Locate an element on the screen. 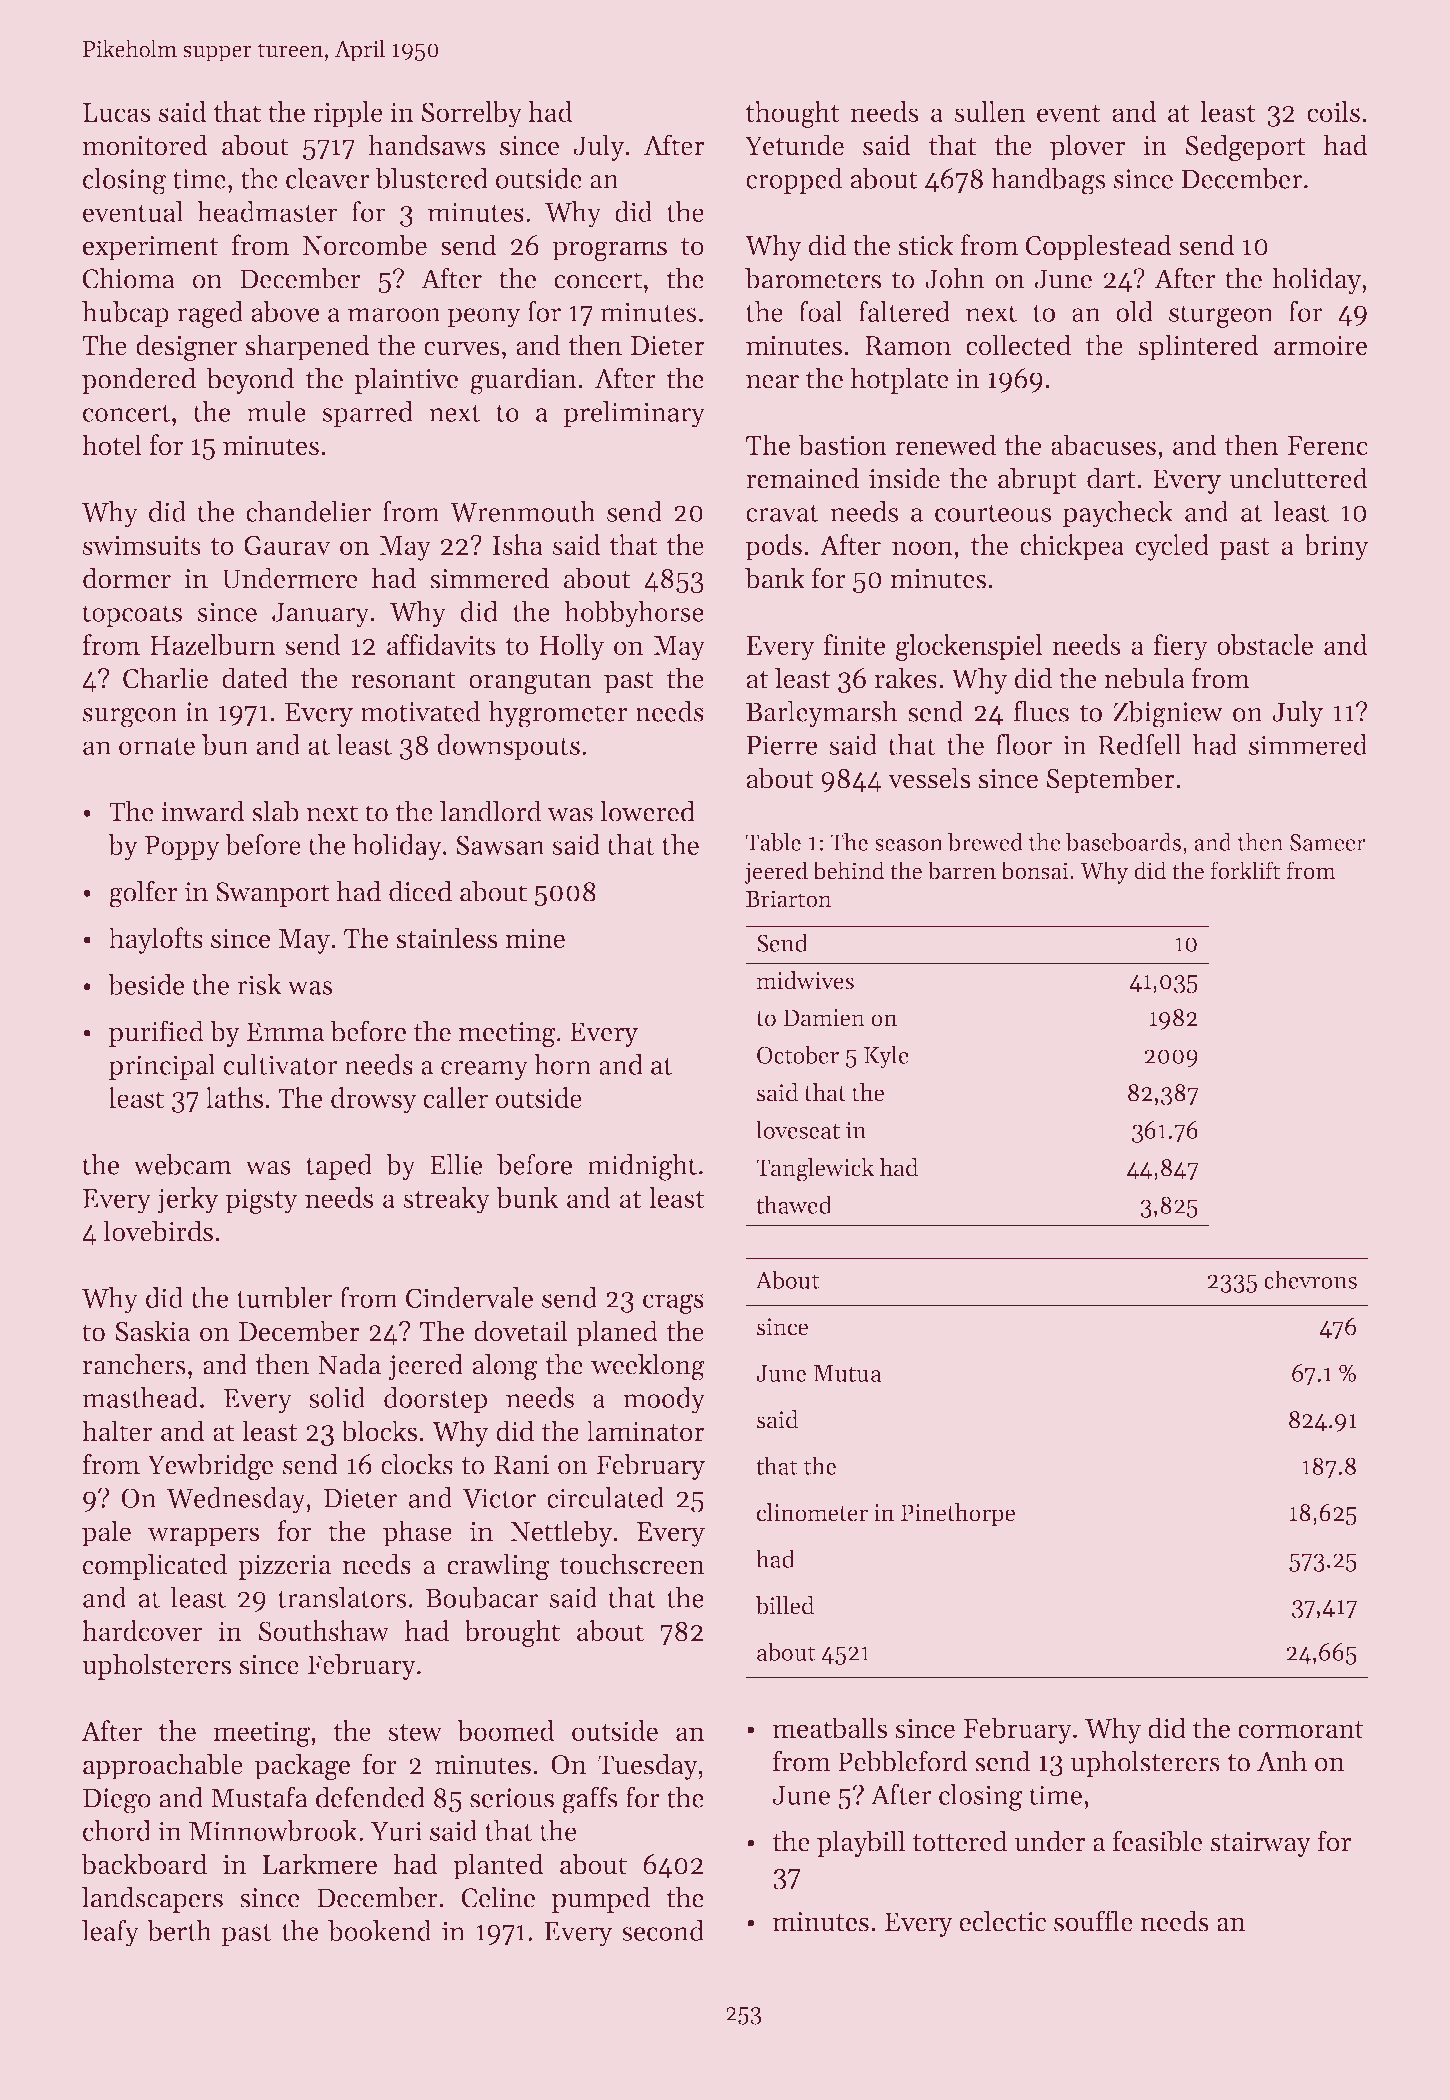 The height and width of the screenshot is (2100, 1450). Ellie is located at coordinates (456, 1164).
